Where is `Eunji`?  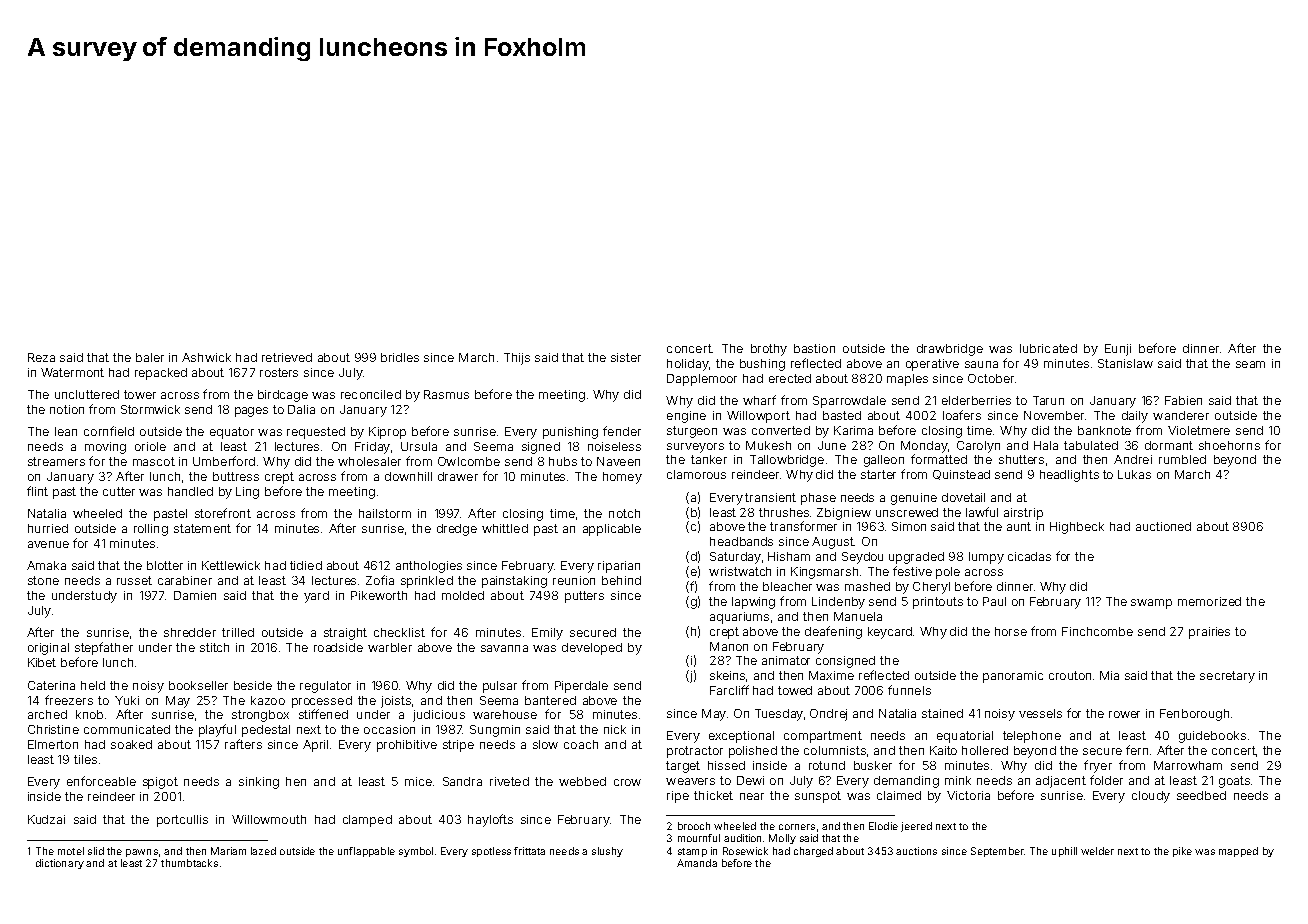 Eunji is located at coordinates (1118, 350).
